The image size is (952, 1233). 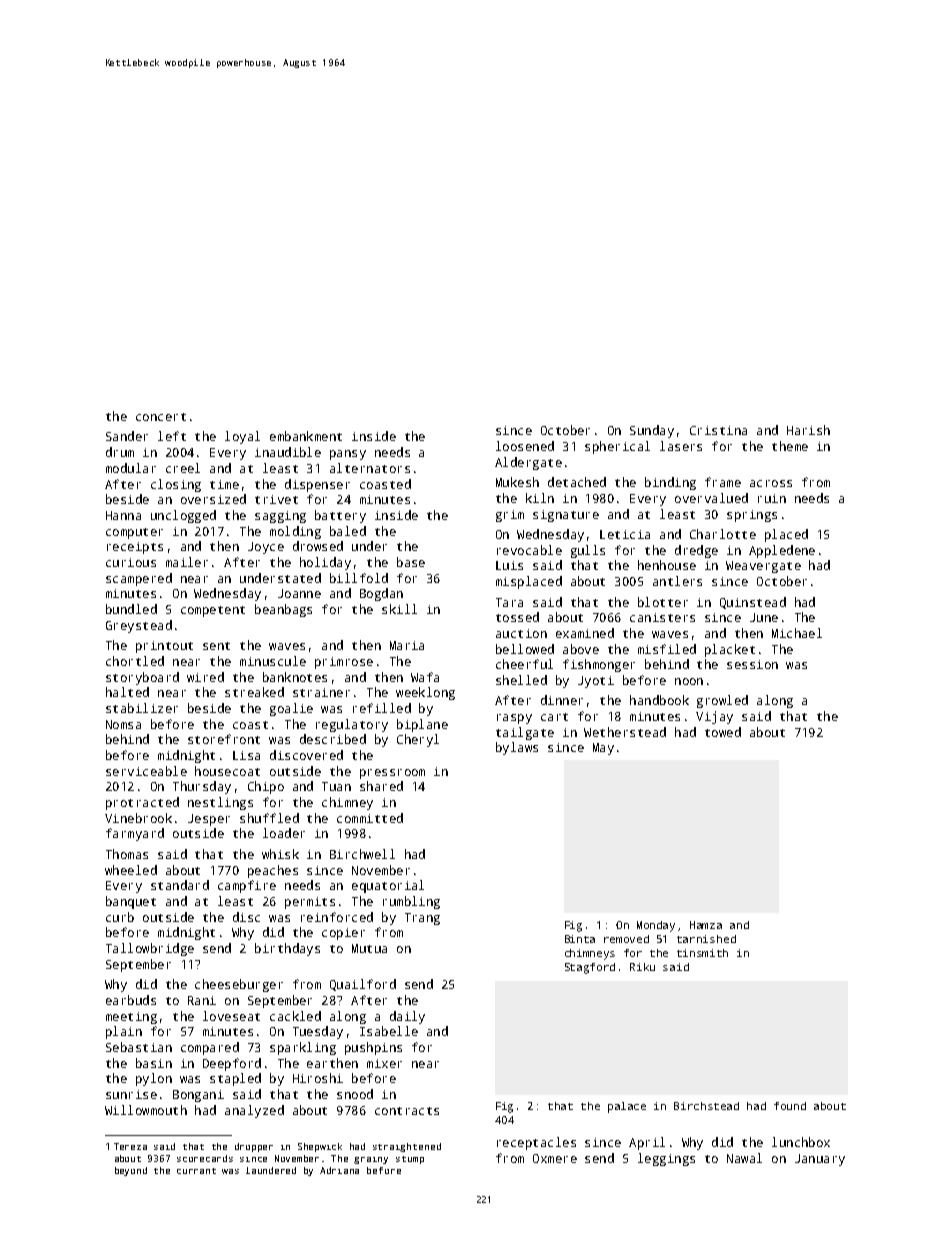 What do you see at coordinates (808, 430) in the screenshot?
I see `Harish` at bounding box center [808, 430].
